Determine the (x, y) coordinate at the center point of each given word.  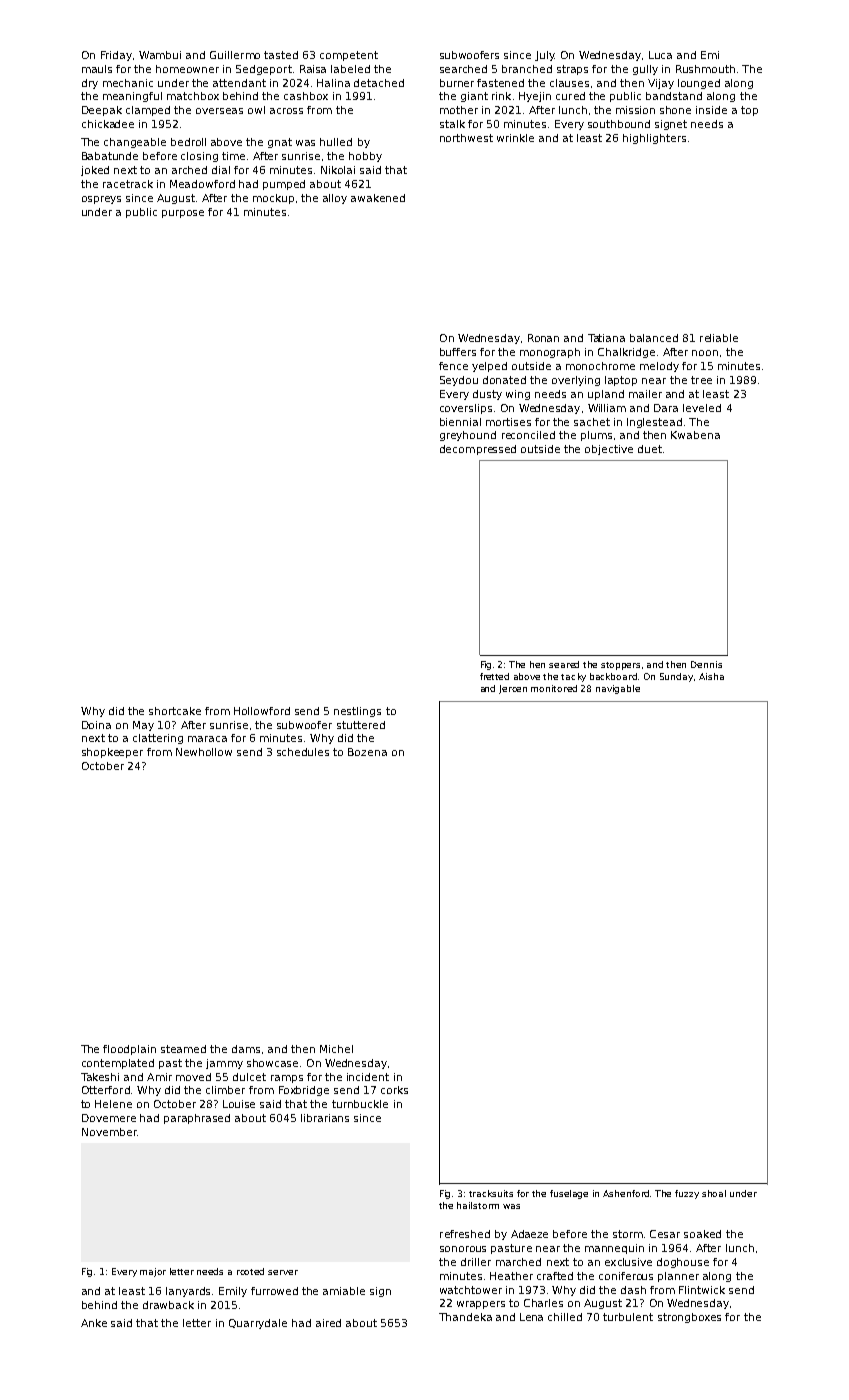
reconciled (528, 435)
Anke (94, 1323)
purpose (183, 214)
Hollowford (262, 711)
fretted (494, 676)
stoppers (620, 666)
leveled (702, 408)
